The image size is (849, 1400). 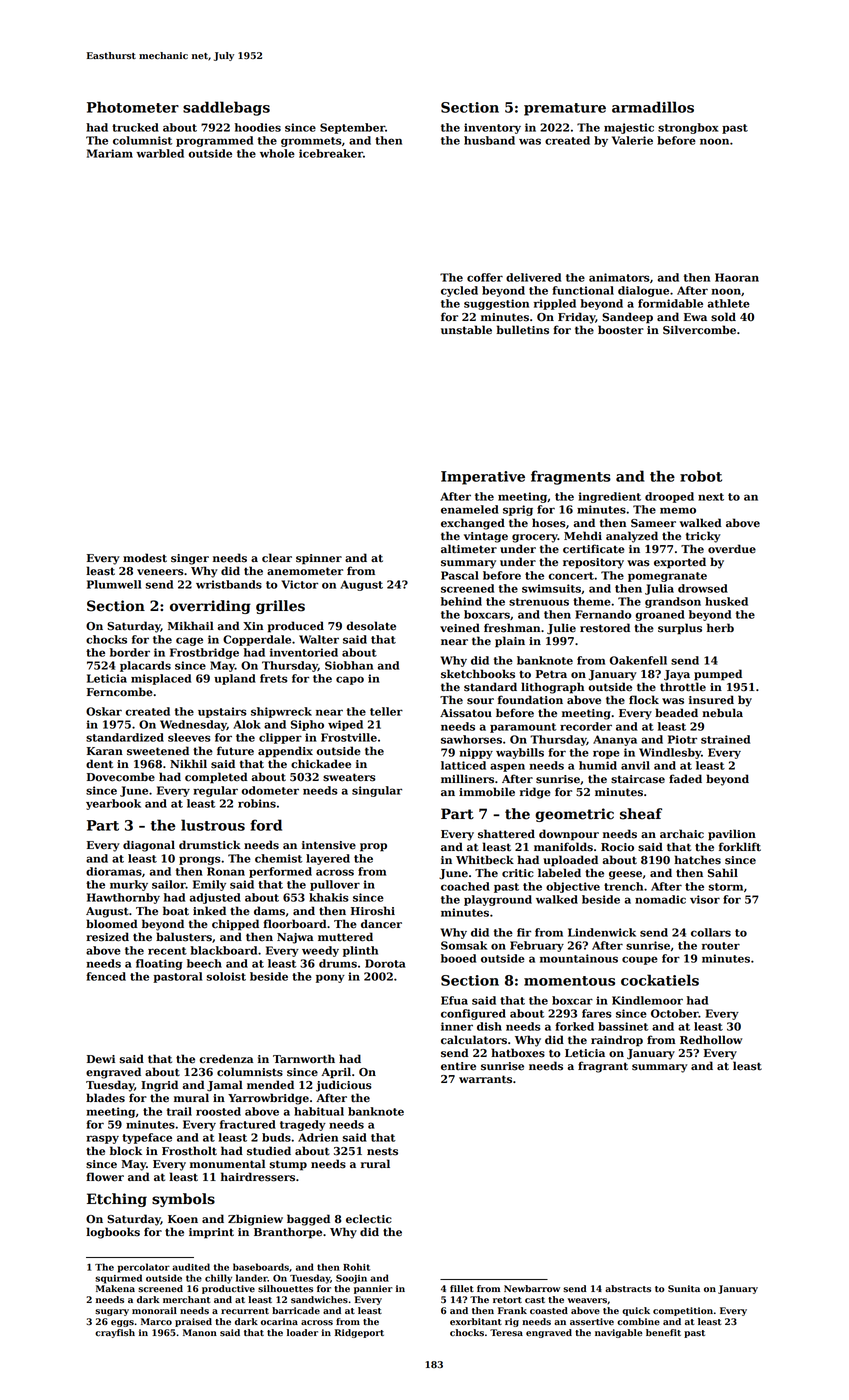 I want to click on exorbitant, so click(x=476, y=1321).
